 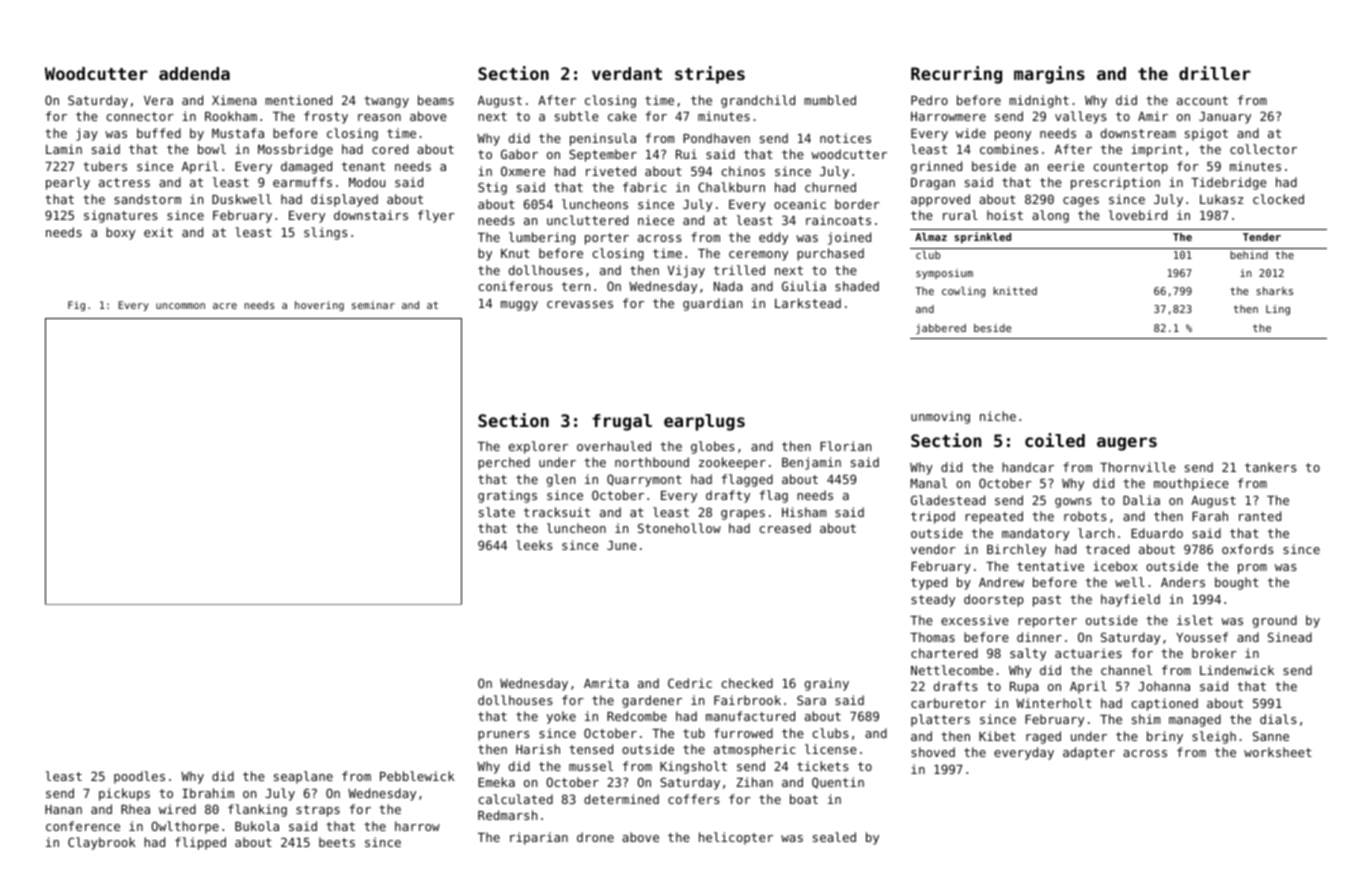 I want to click on yoke, so click(x=561, y=717).
